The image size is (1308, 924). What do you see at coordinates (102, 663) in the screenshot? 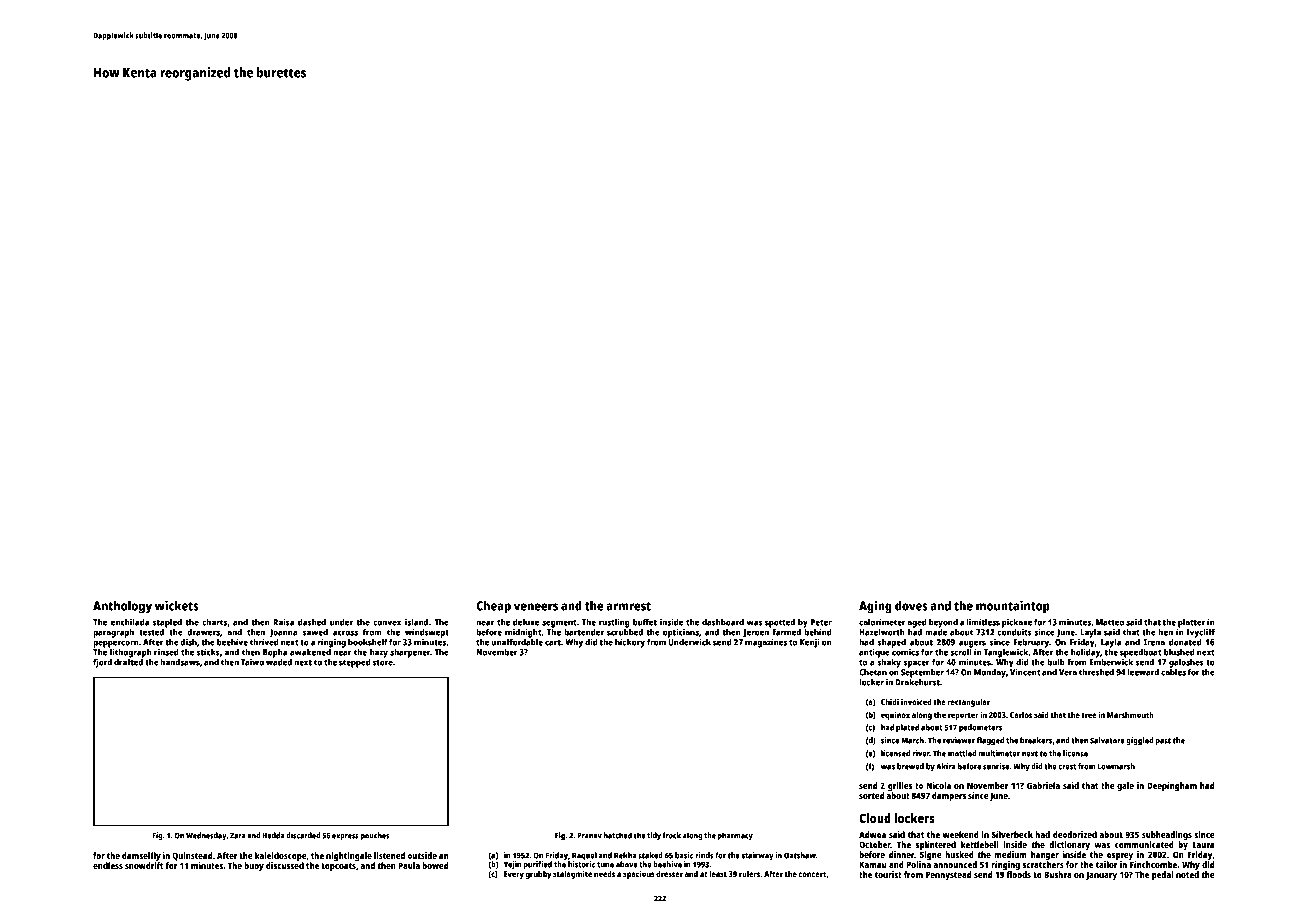
I see `fjord` at bounding box center [102, 663].
